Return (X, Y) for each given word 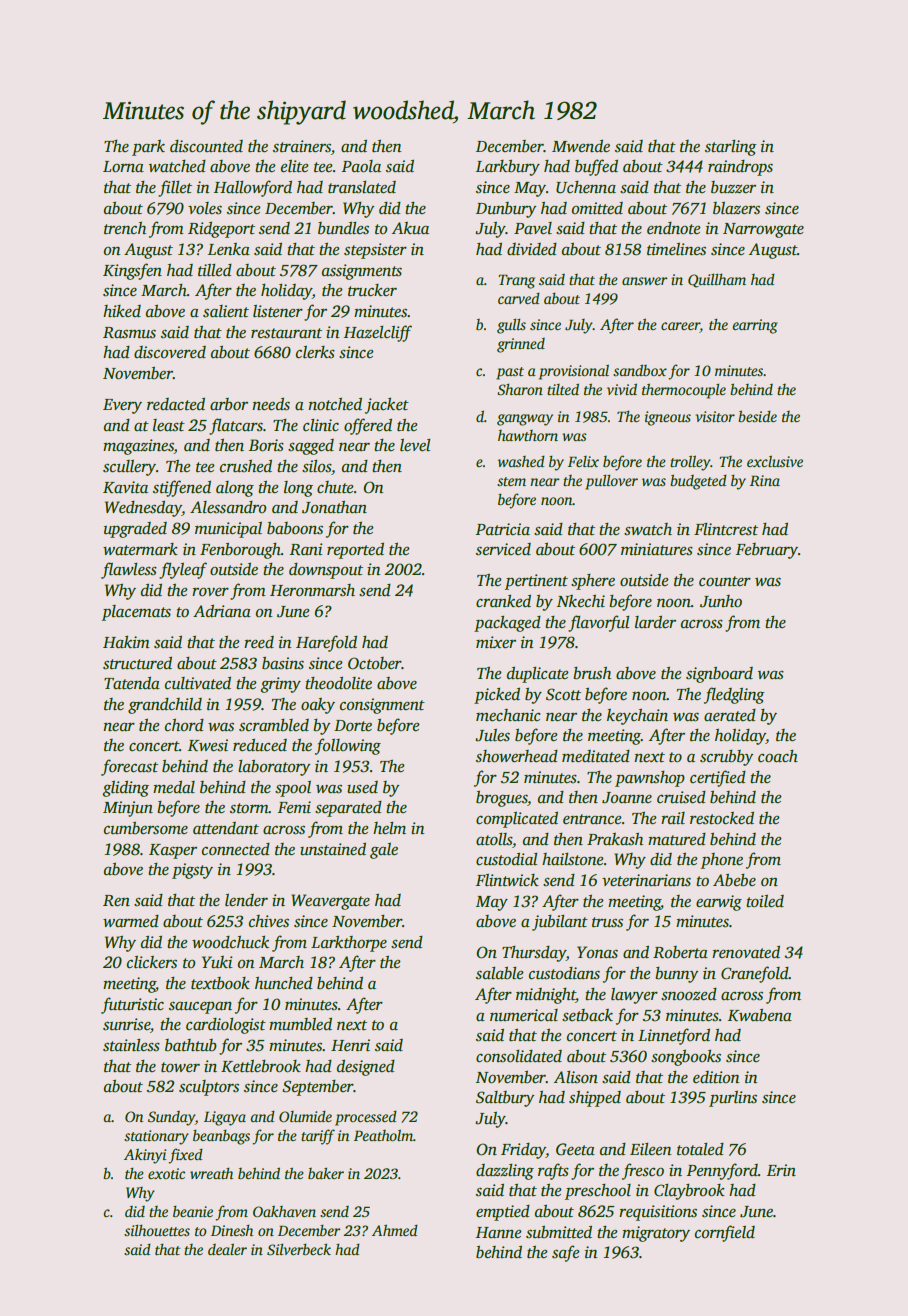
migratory (656, 1234)
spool (293, 789)
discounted (206, 146)
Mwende (581, 146)
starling (731, 148)
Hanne (499, 1233)
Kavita (125, 487)
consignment (382, 706)
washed (521, 461)
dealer (227, 1249)
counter (725, 581)
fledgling (734, 695)
